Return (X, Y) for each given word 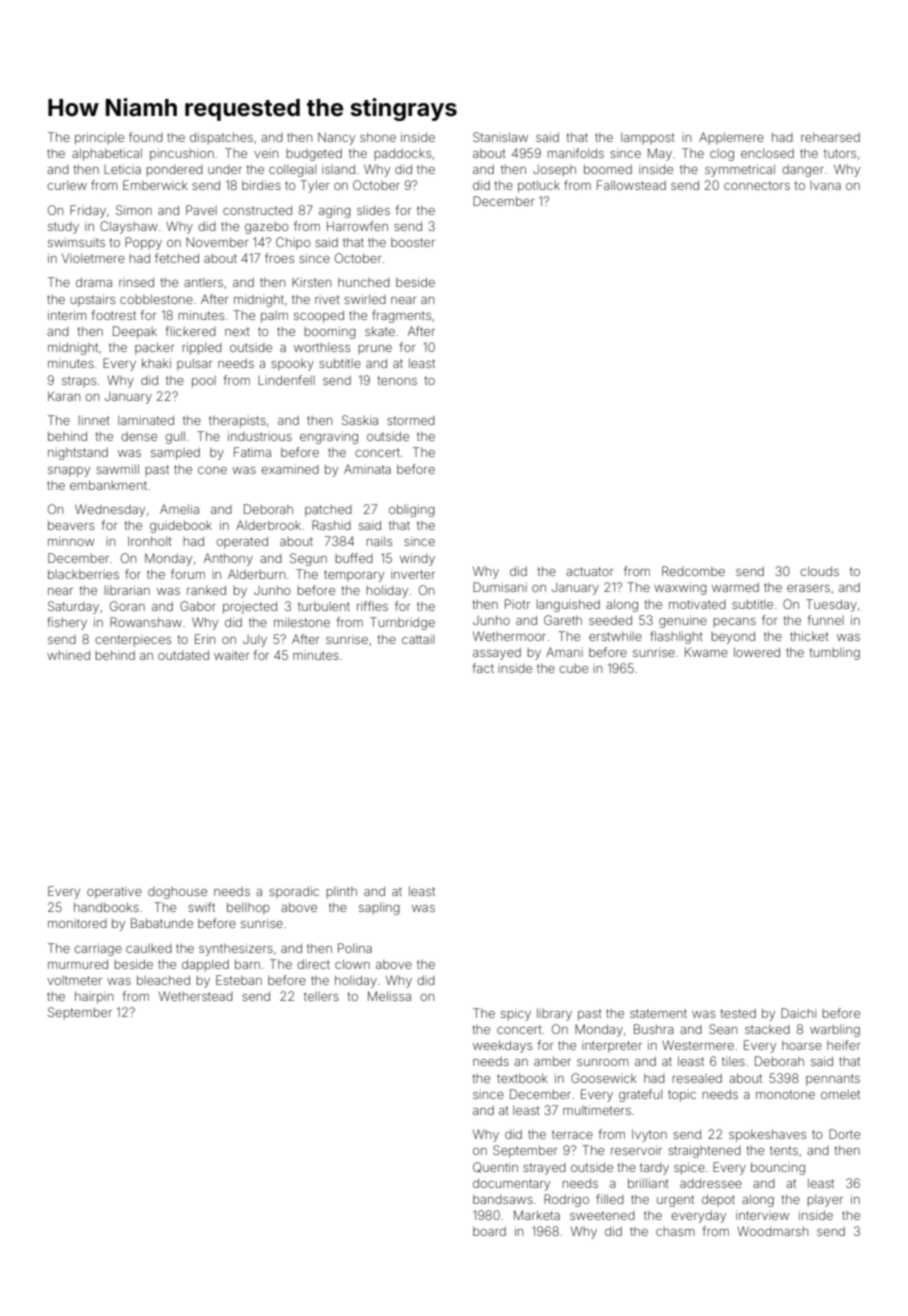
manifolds (575, 153)
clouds (819, 571)
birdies (261, 185)
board (489, 1231)
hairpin (94, 997)
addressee (711, 1183)
